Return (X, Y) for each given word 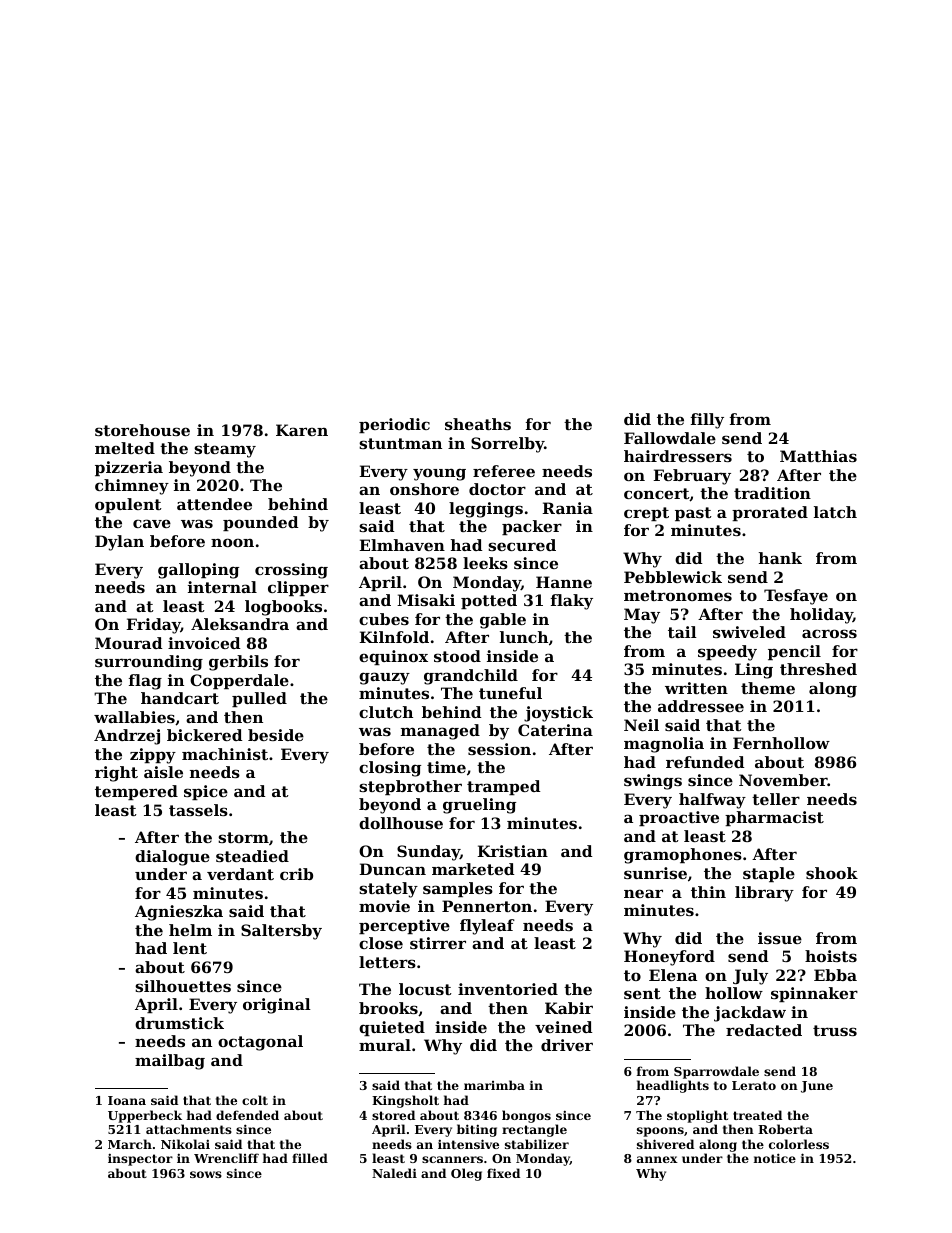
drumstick (179, 1023)
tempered (136, 792)
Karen (302, 430)
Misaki (426, 600)
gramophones (683, 856)
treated (757, 1115)
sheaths (478, 424)
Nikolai (185, 1144)
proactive (679, 818)
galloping (198, 571)
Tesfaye (796, 597)
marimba (494, 1085)
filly (707, 421)
